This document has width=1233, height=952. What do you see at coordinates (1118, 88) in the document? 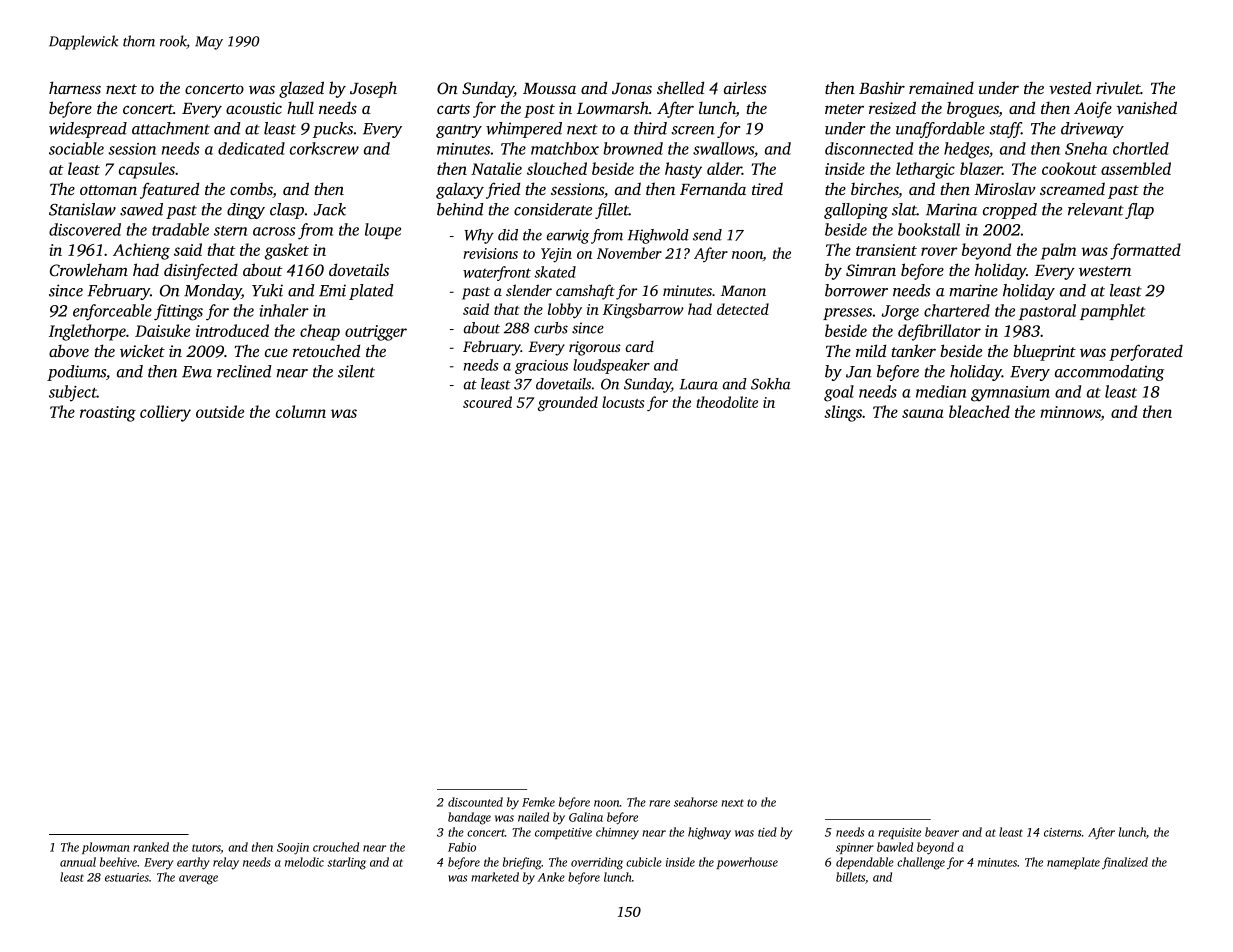
I see `rivulet` at bounding box center [1118, 88].
